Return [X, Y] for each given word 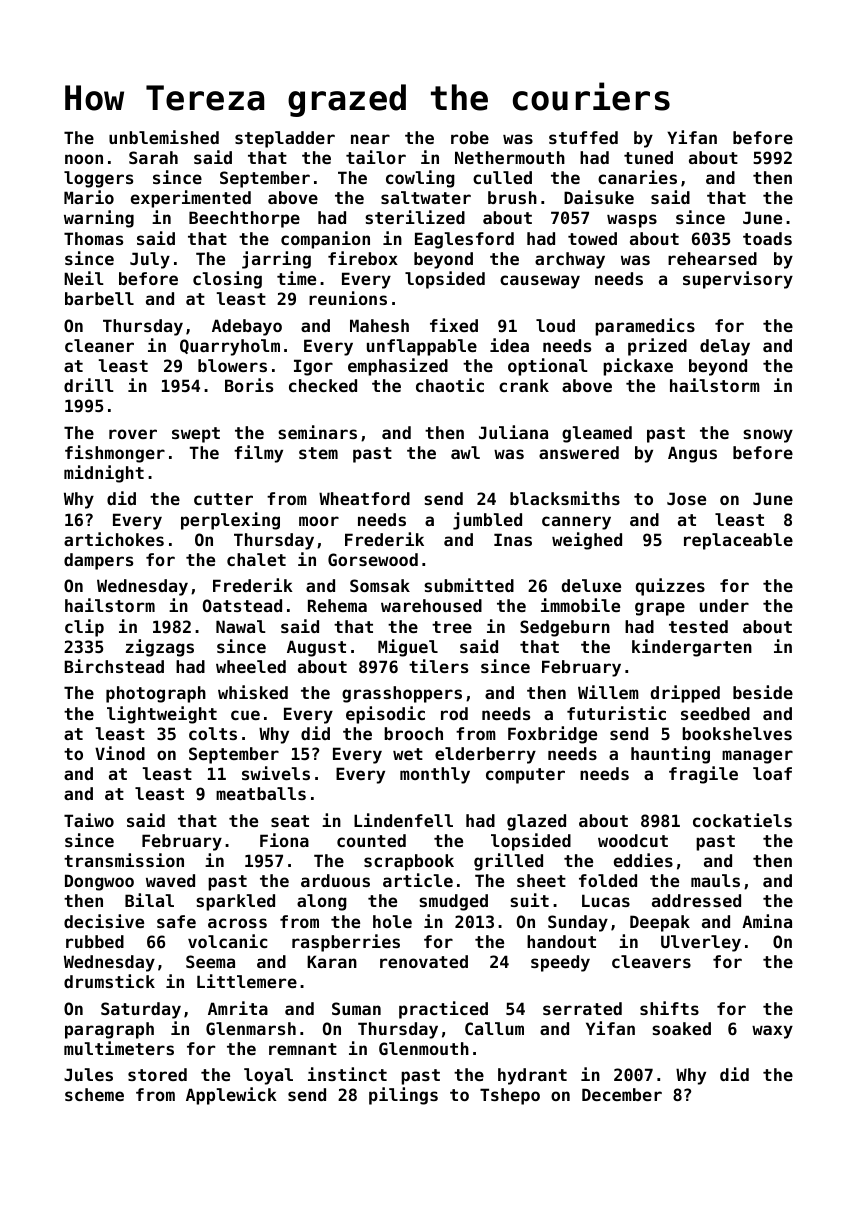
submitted [469, 585]
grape [660, 609]
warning [99, 219]
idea [509, 345]
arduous [335, 880]
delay [725, 347]
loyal [268, 1076]
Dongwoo [99, 882]
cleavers [651, 961]
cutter [223, 499]
